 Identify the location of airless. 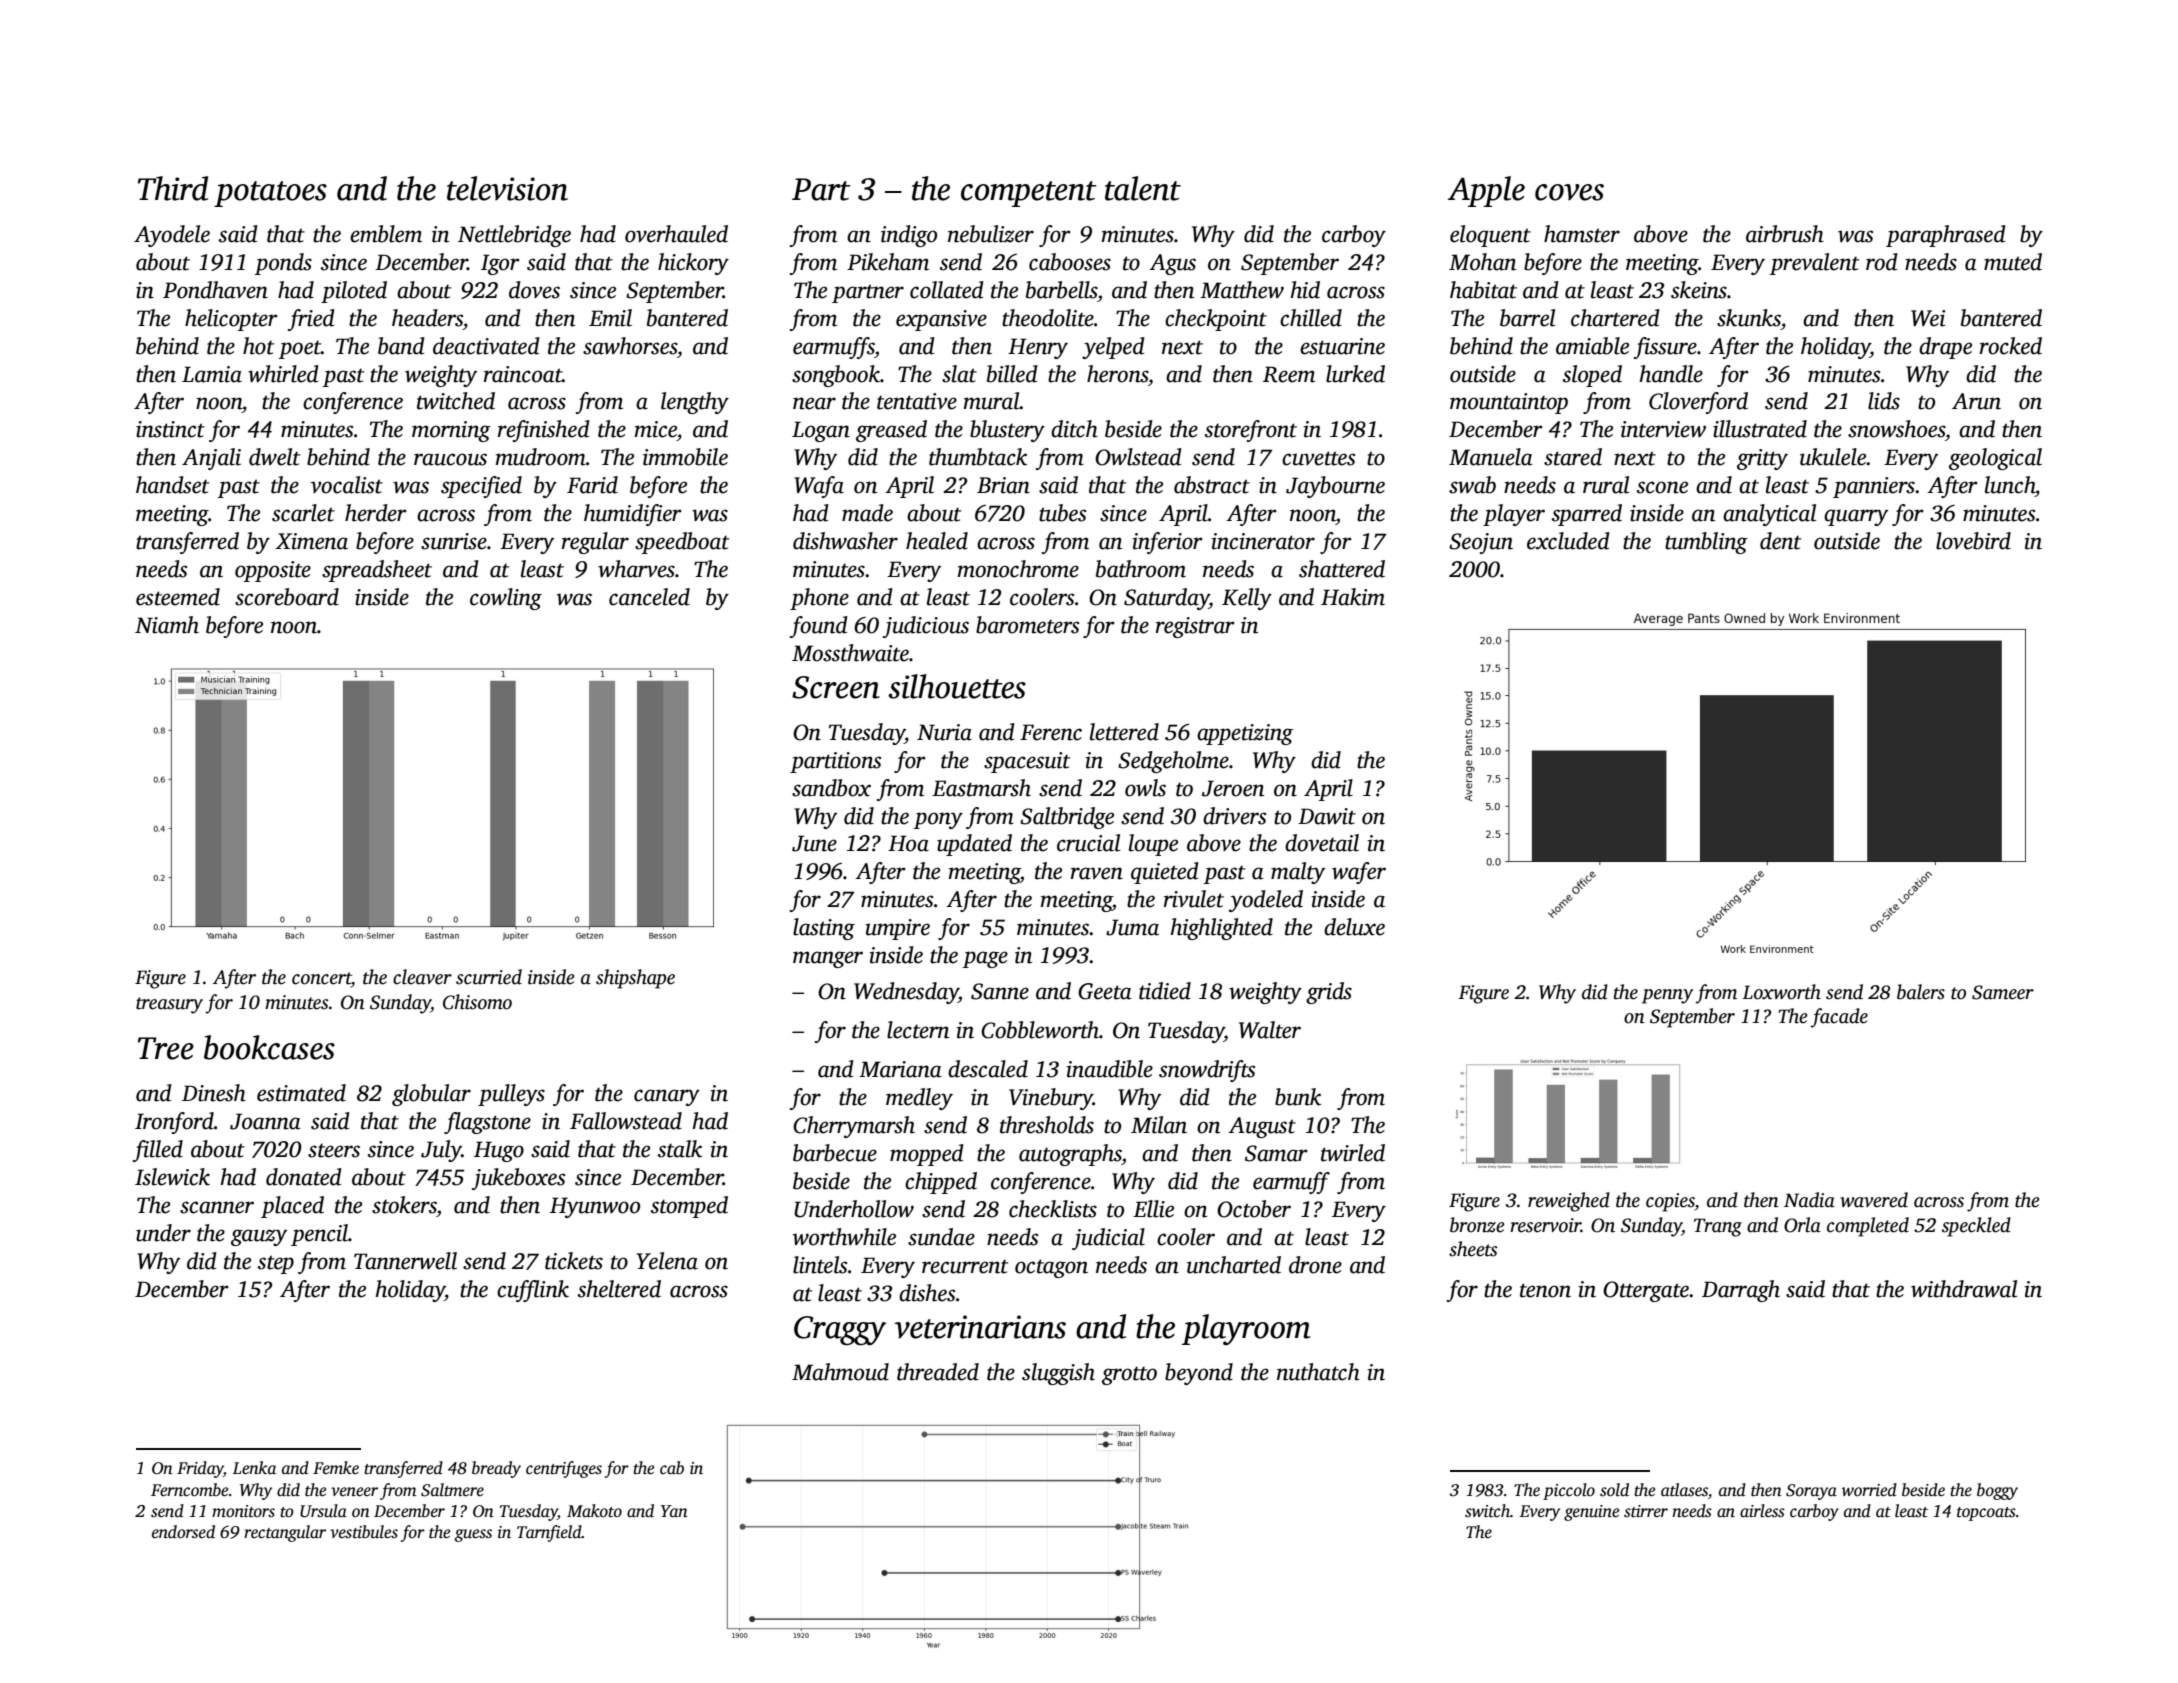
(1762, 1511).
